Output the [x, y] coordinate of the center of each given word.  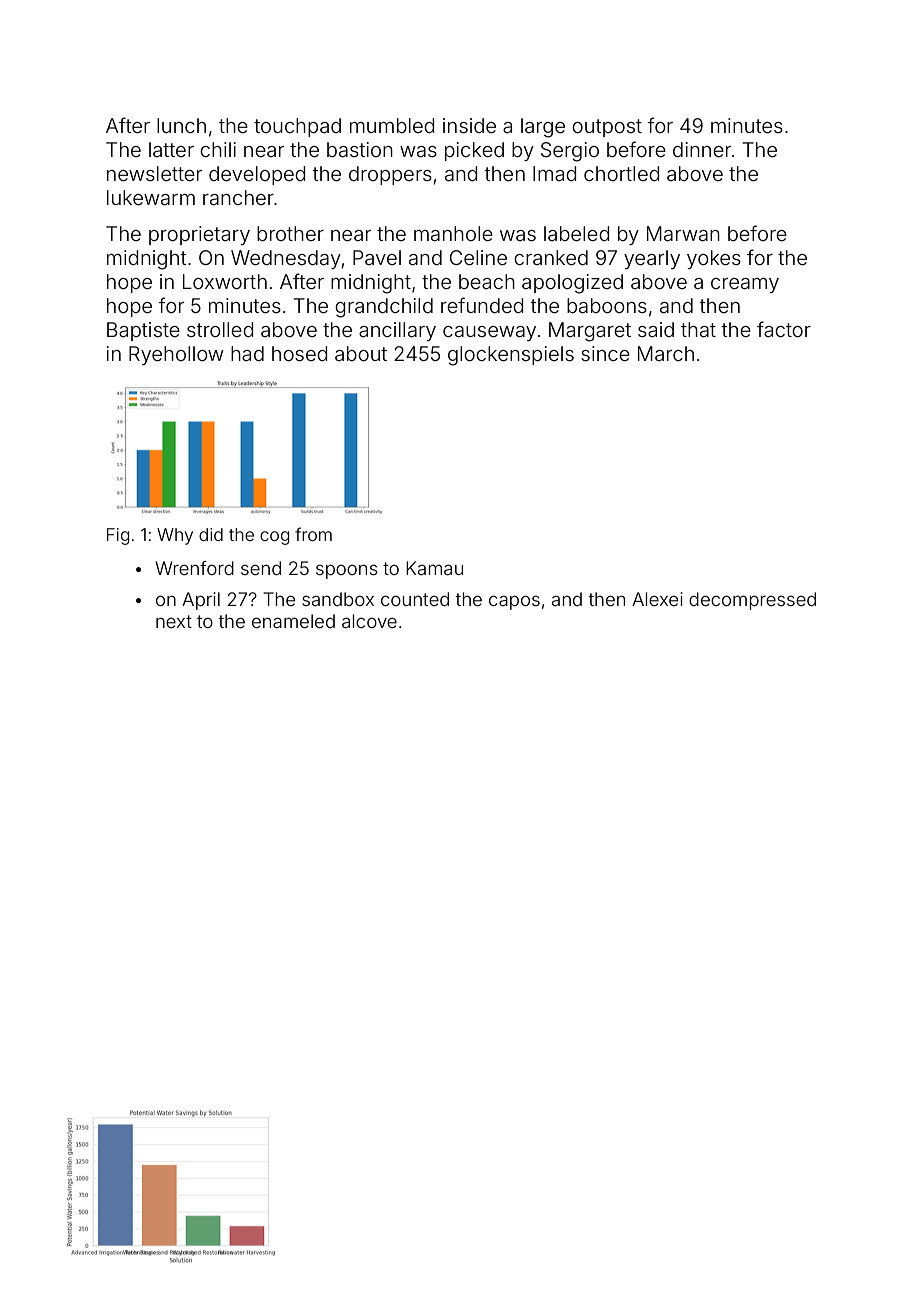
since [605, 353]
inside [469, 125]
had [247, 353]
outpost [607, 128]
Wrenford [194, 568]
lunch [181, 125]
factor [784, 329]
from [313, 534]
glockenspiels [511, 356]
